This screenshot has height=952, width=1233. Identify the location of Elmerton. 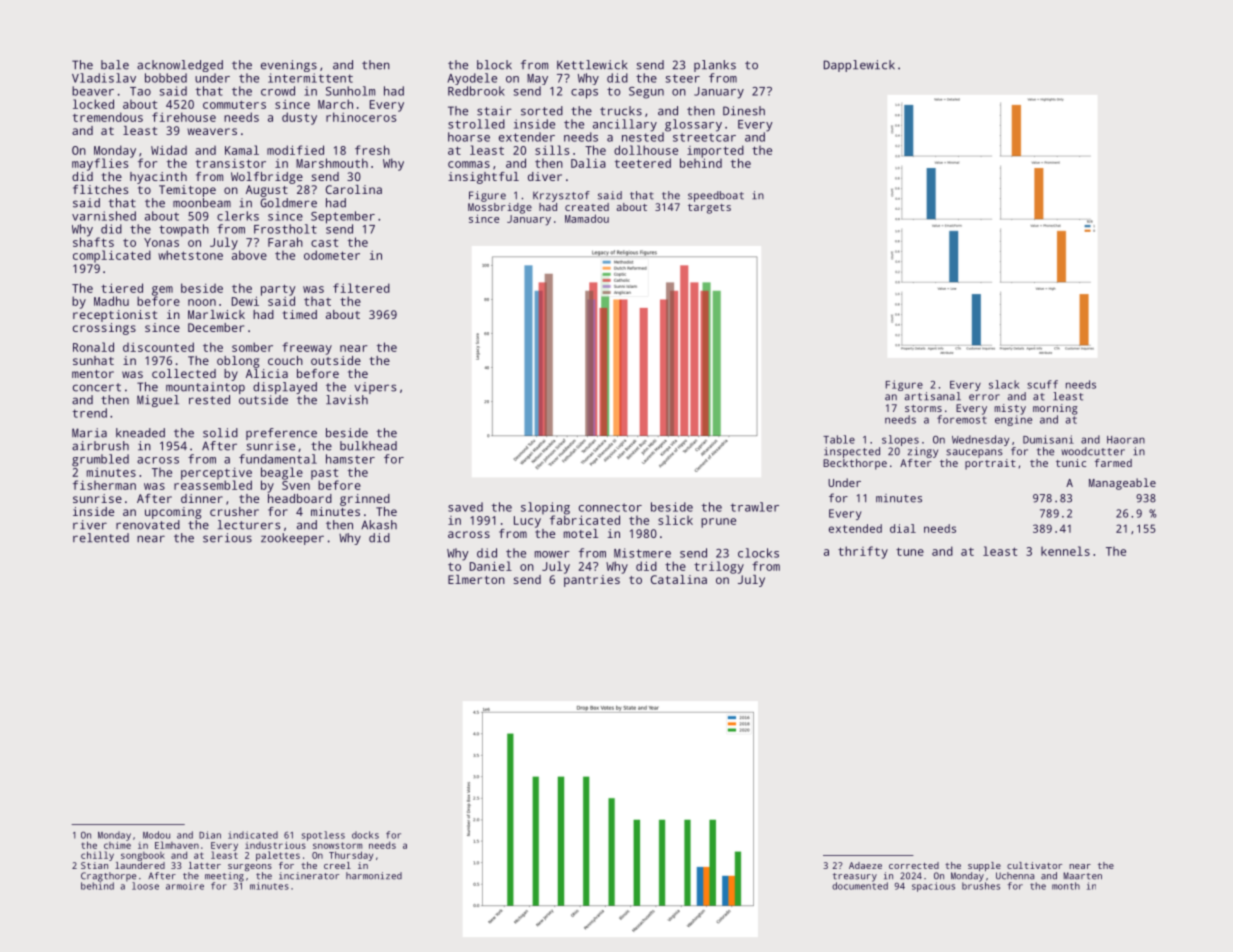
(476, 579).
